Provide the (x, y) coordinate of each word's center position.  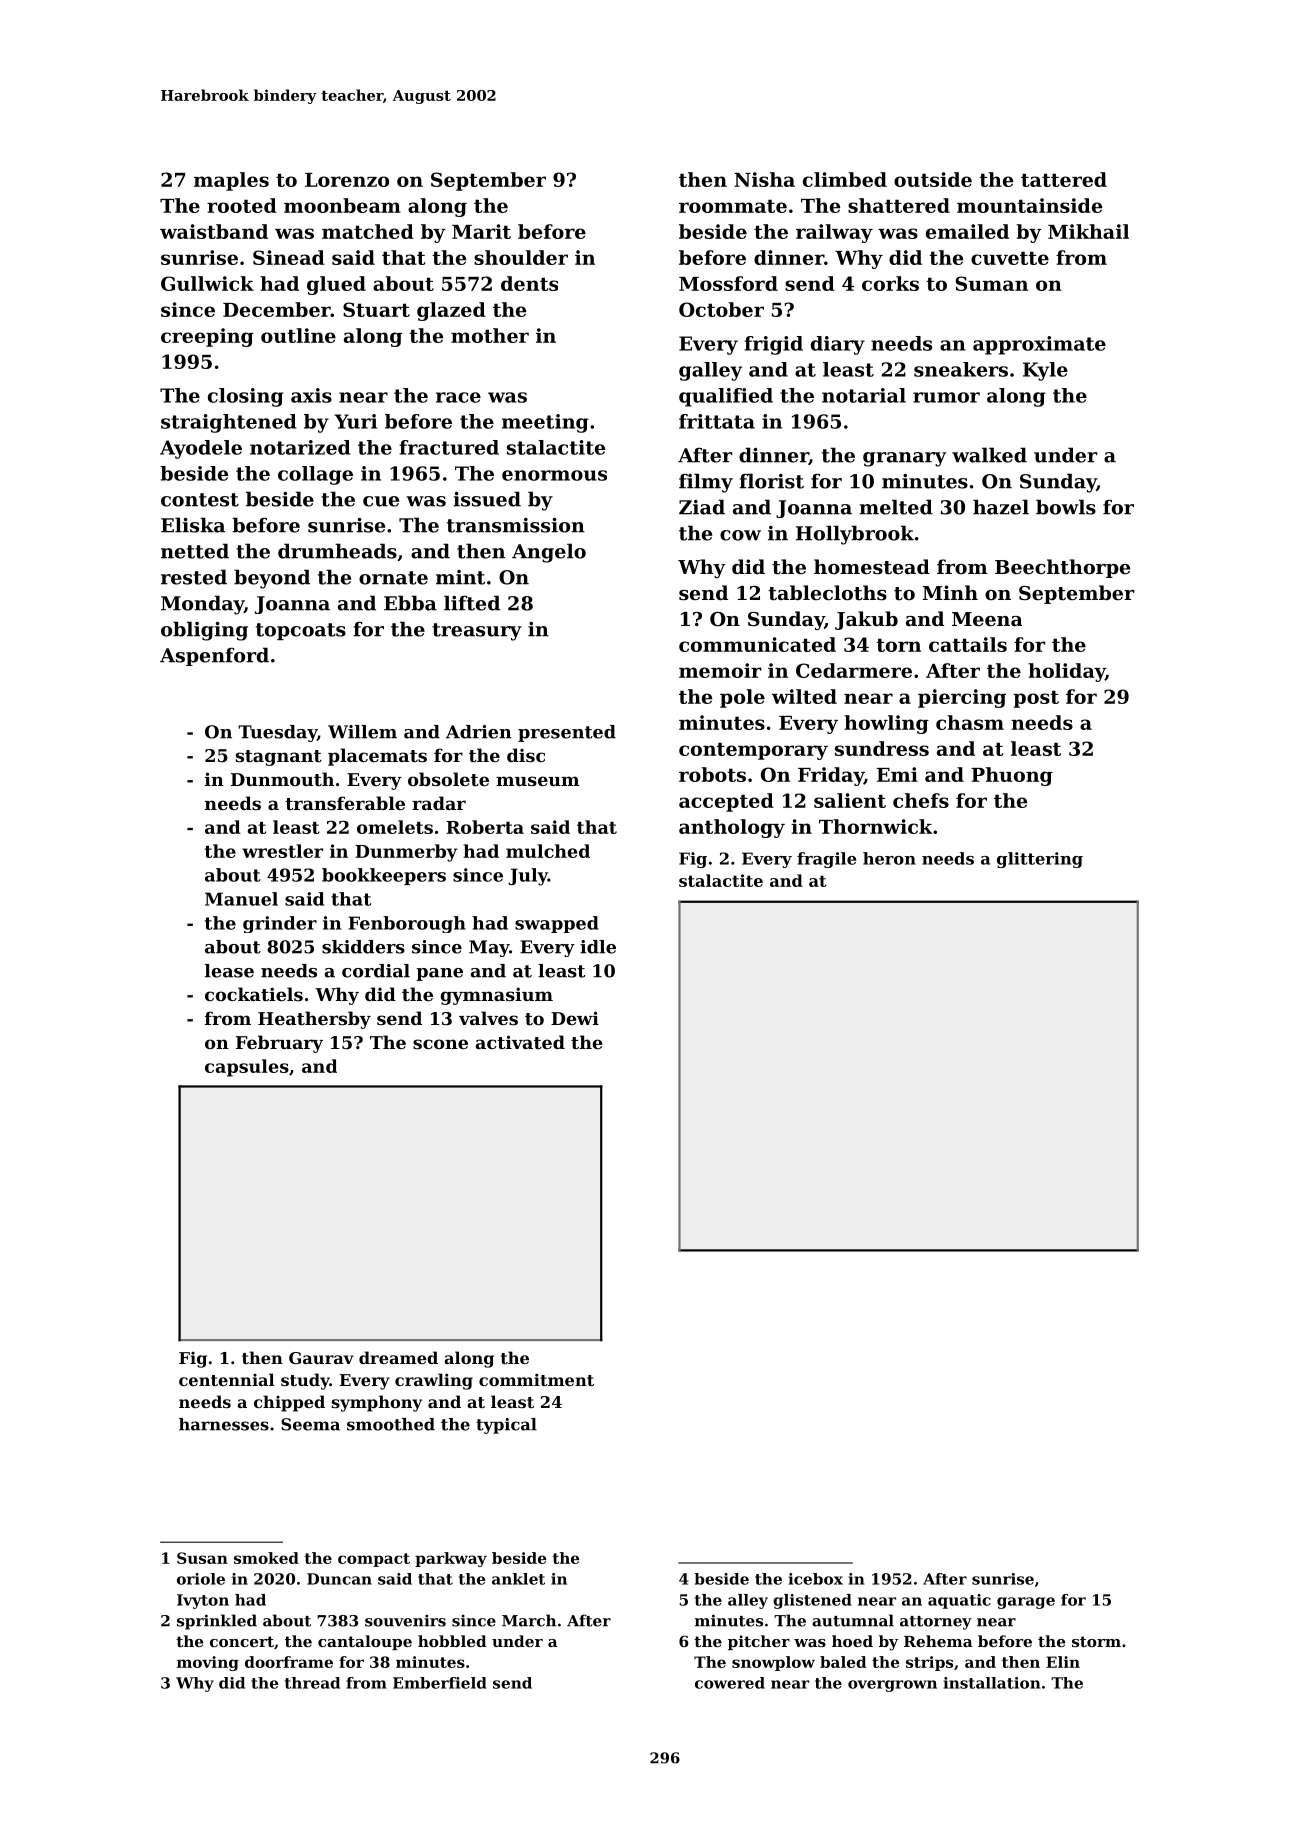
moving (208, 1663)
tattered (1064, 179)
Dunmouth (282, 779)
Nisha (764, 179)
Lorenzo (347, 180)
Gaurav (321, 1358)
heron (889, 858)
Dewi (575, 1018)
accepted (726, 802)
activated (520, 1042)
